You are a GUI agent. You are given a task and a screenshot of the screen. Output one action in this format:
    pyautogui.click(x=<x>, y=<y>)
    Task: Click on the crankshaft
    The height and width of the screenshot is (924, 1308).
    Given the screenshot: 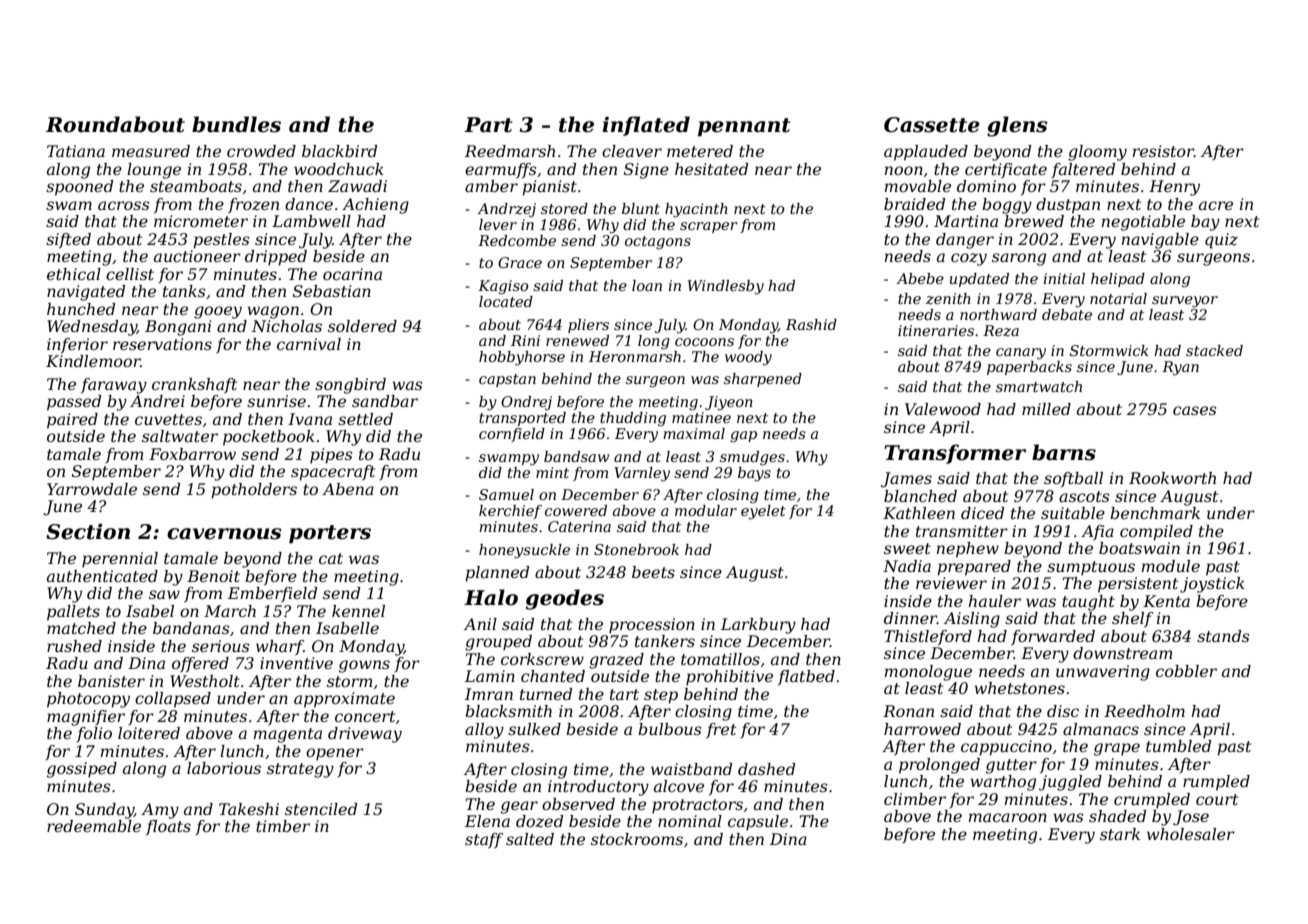 What is the action you would take?
    pyautogui.click(x=194, y=385)
